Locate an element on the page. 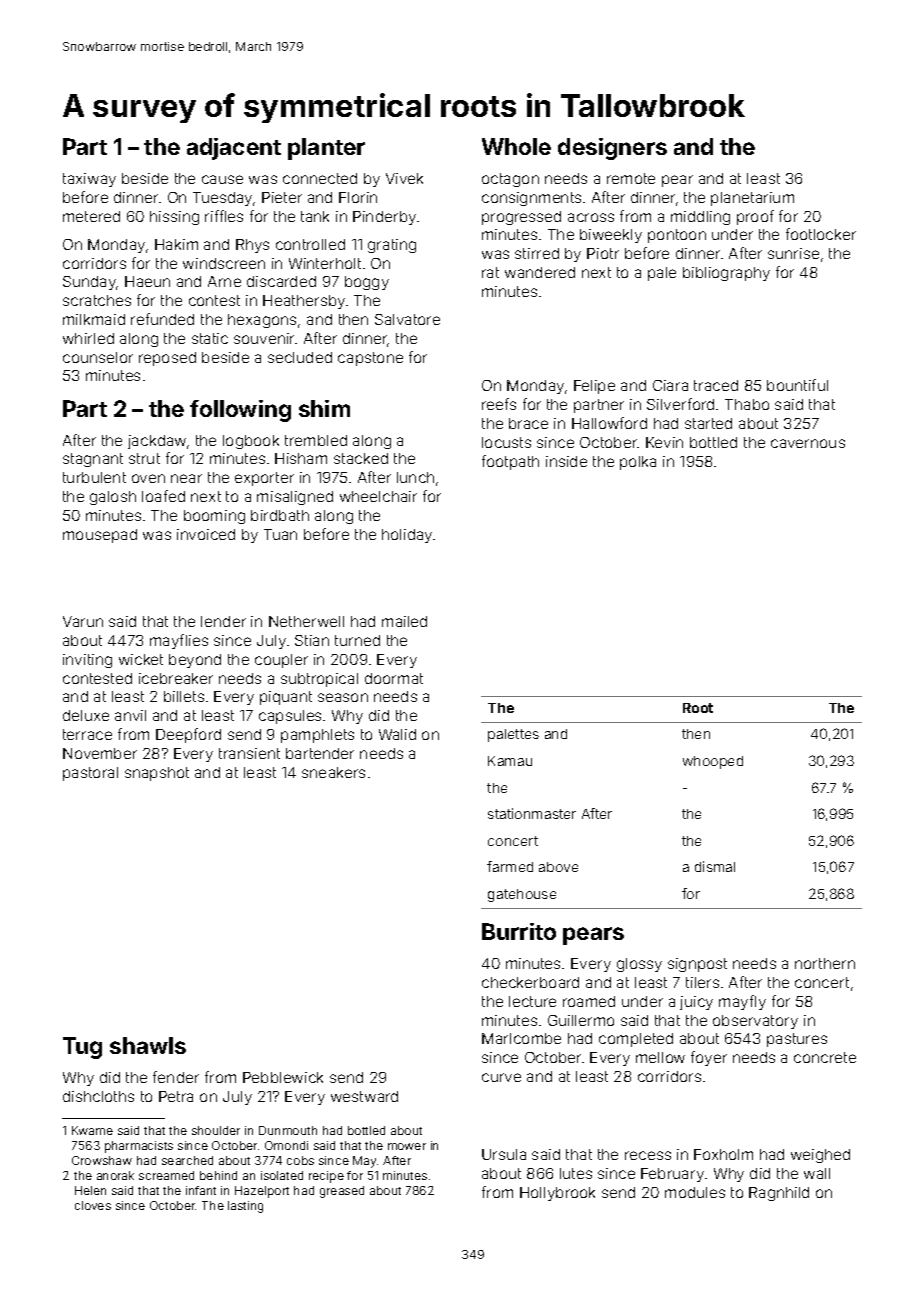  Ursula is located at coordinates (504, 1154).
